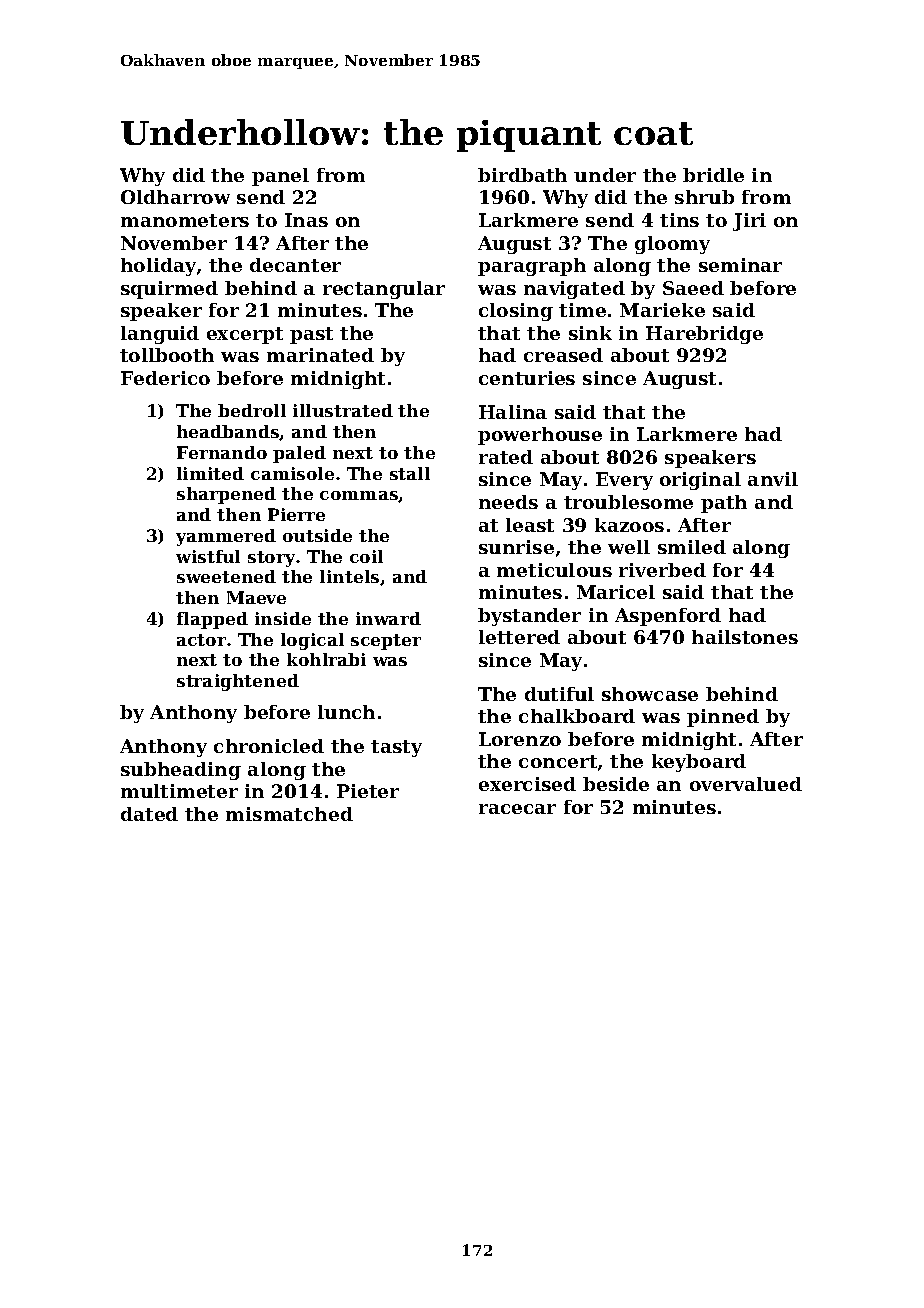 This page has height=1308, width=924. Describe the element at coordinates (650, 694) in the page. I see `showcase` at that location.
